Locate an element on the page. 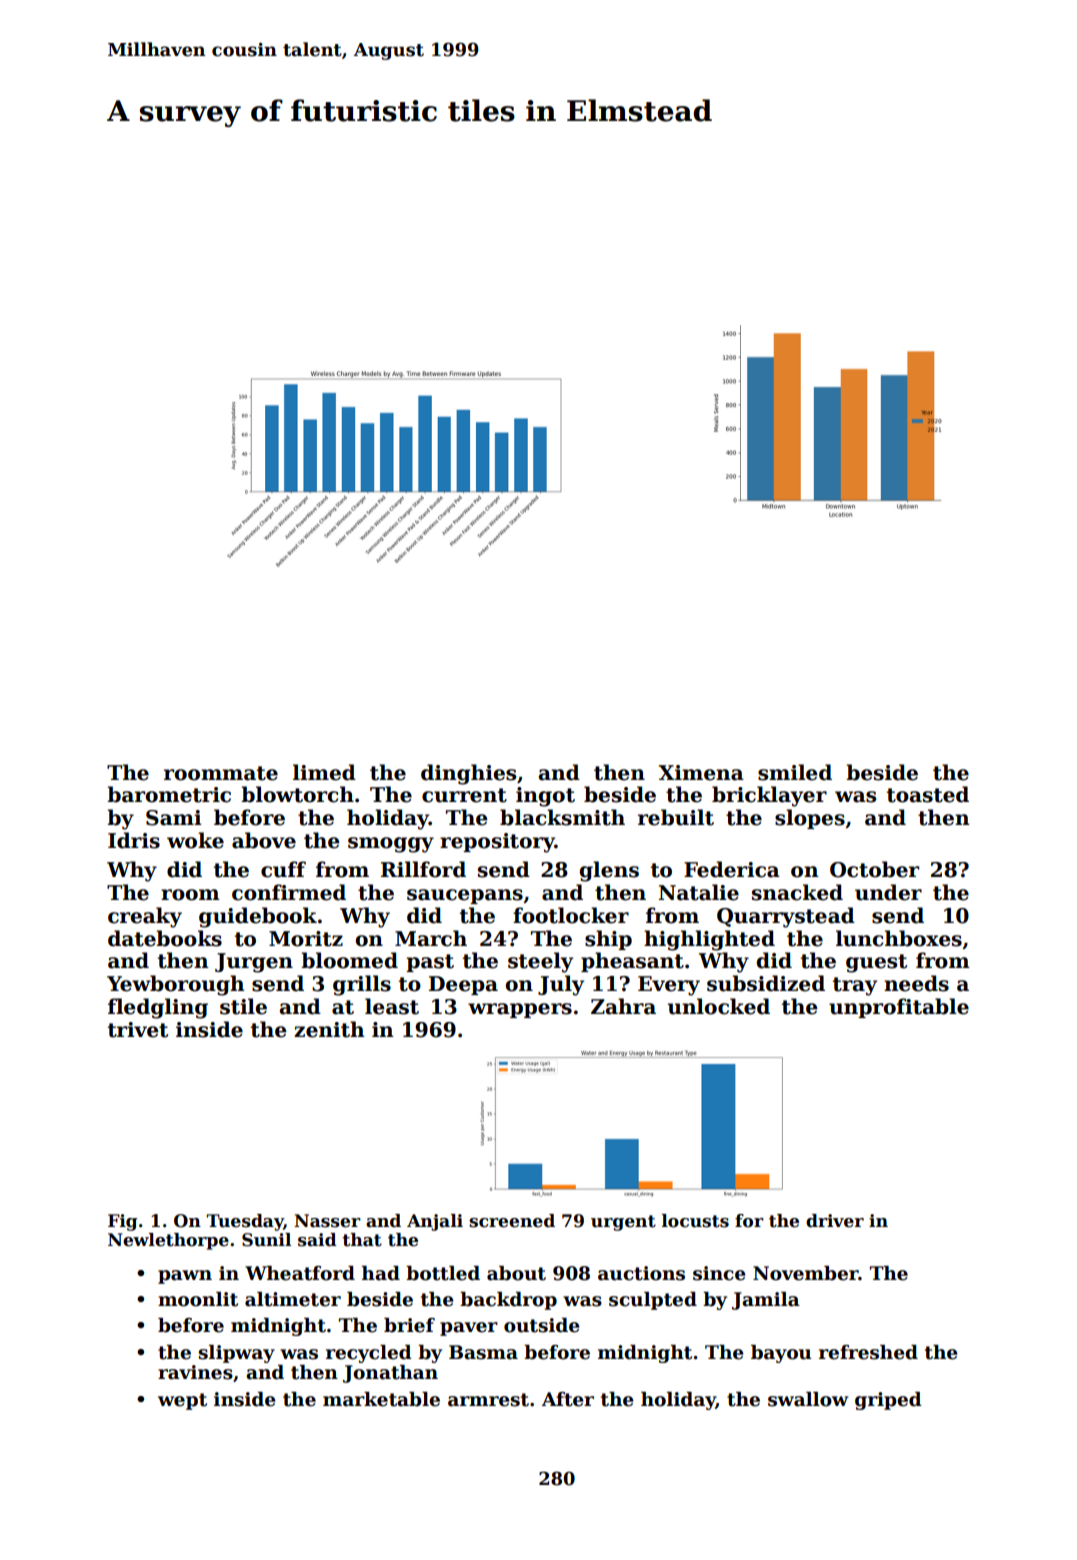 The height and width of the page is (1560, 1077). Anjali is located at coordinates (435, 1222).
